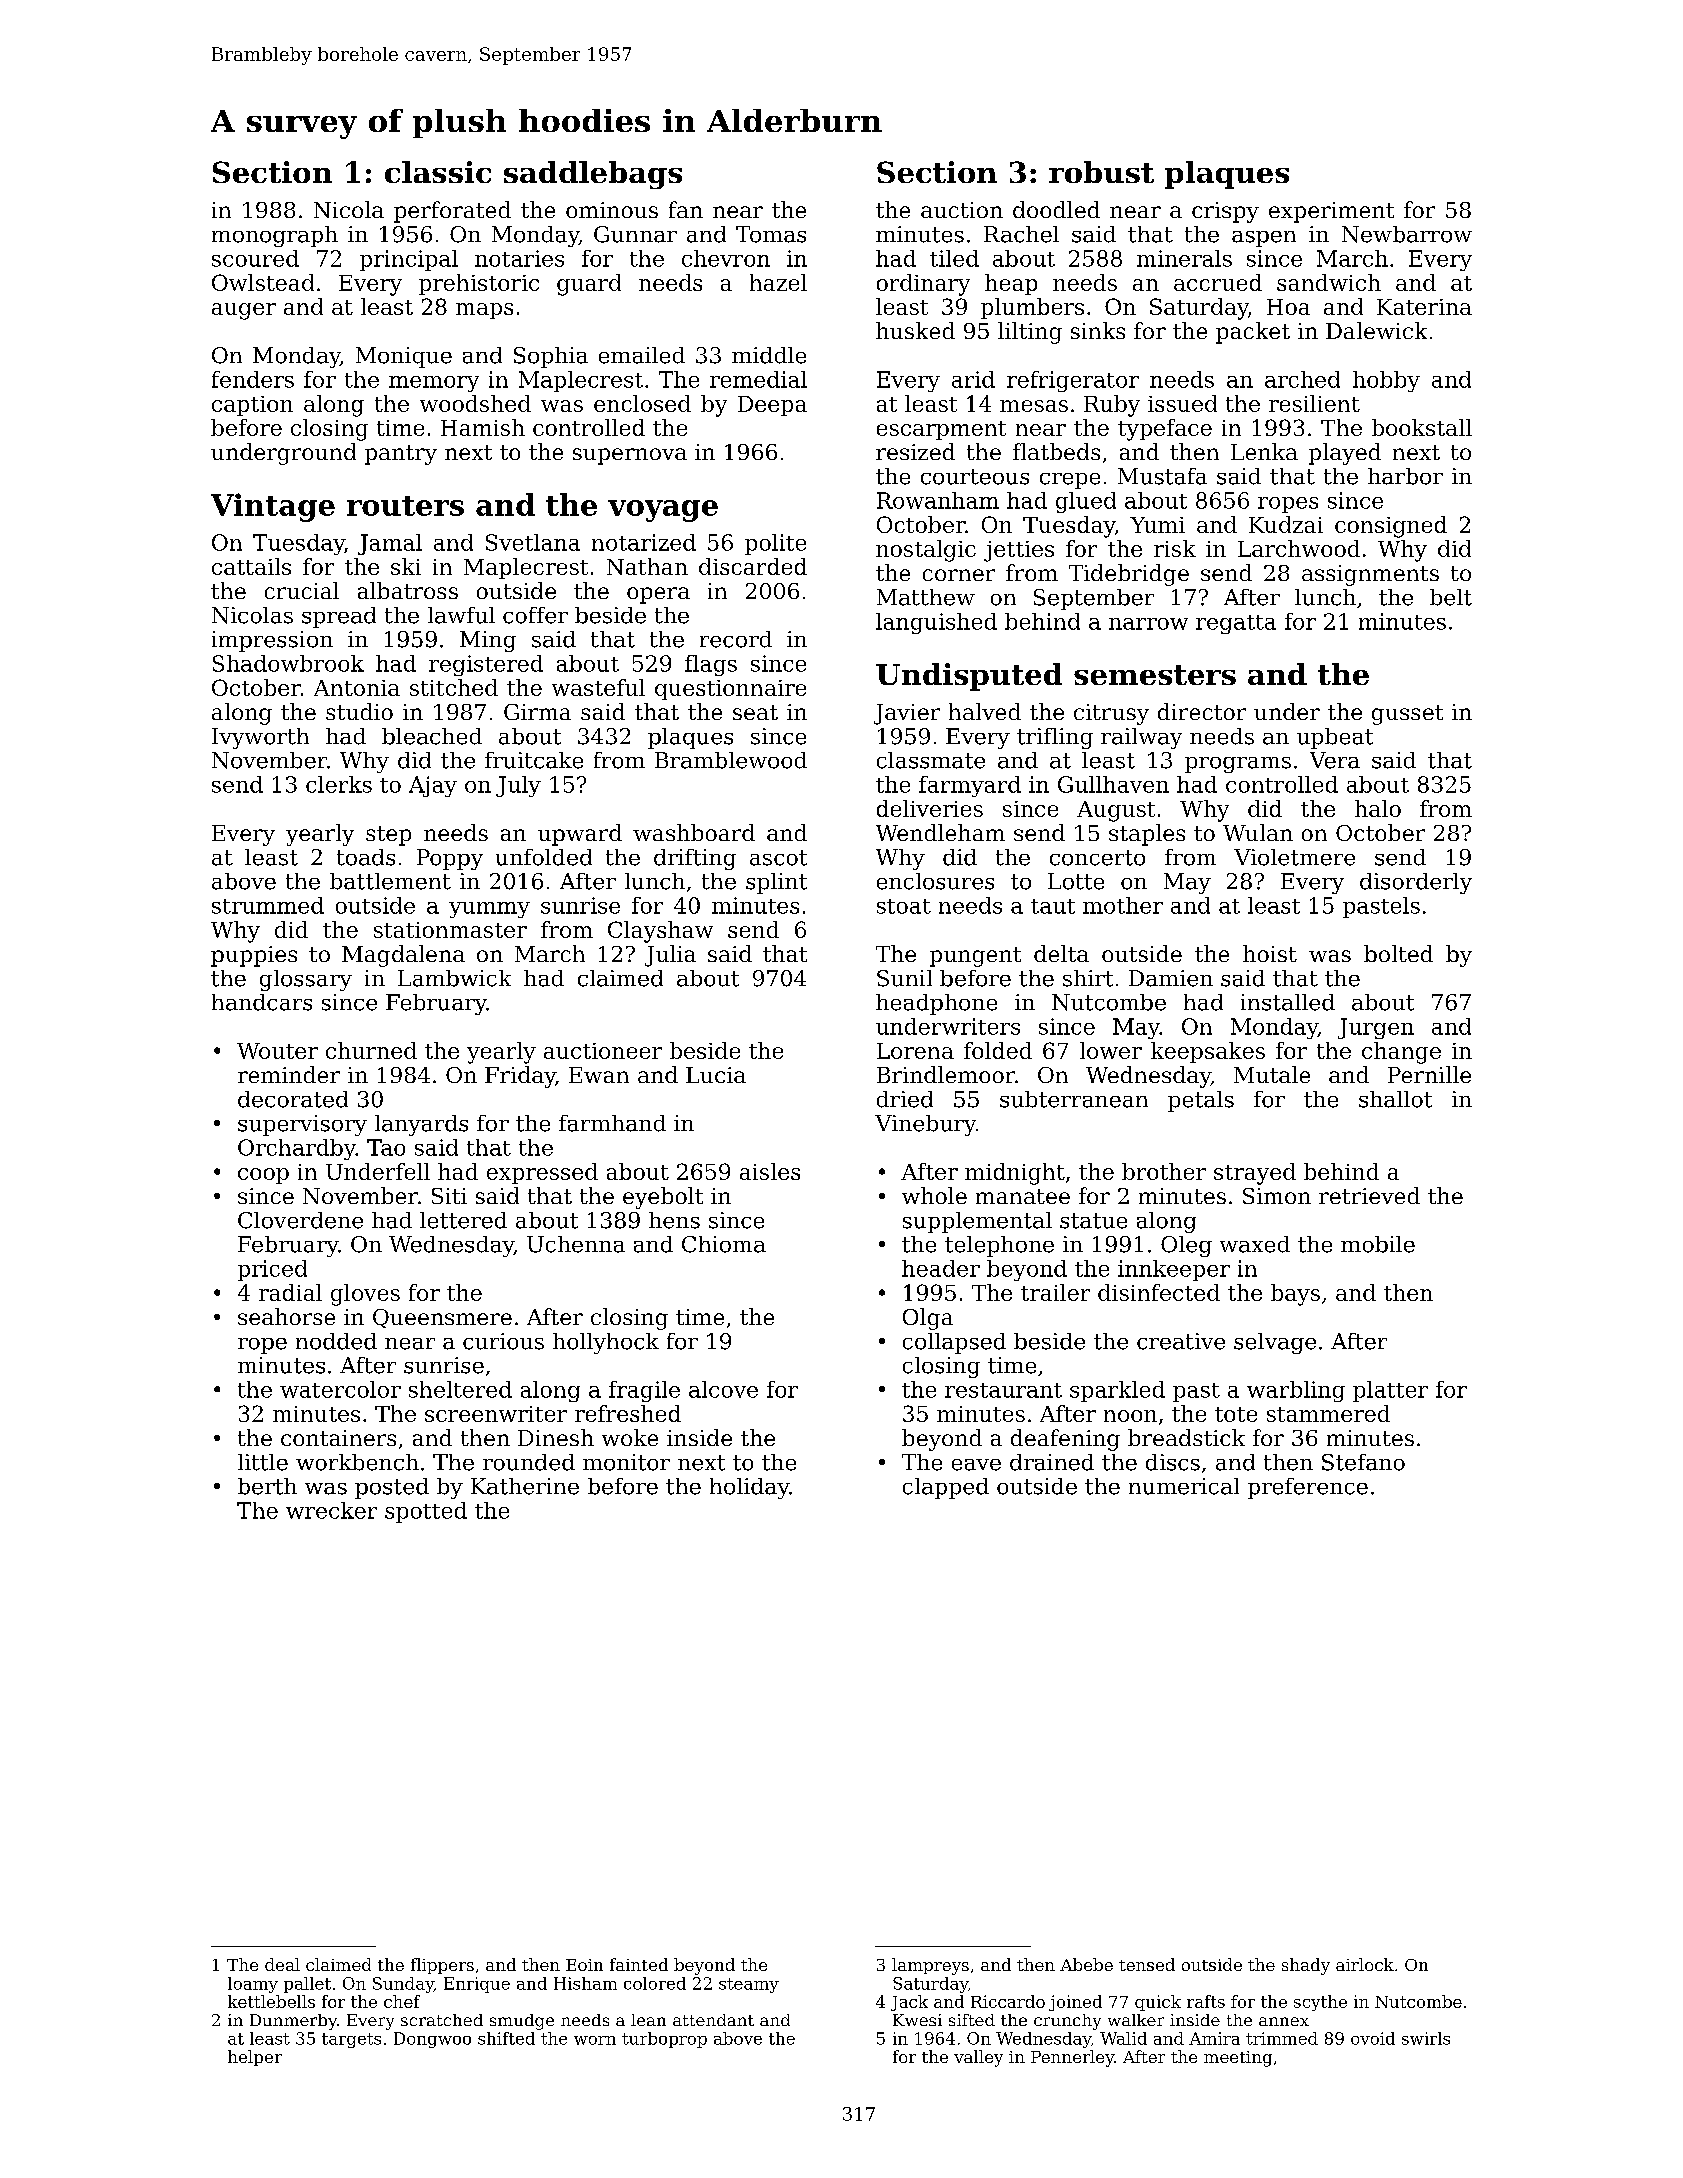  I want to click on fragile, so click(644, 1391).
